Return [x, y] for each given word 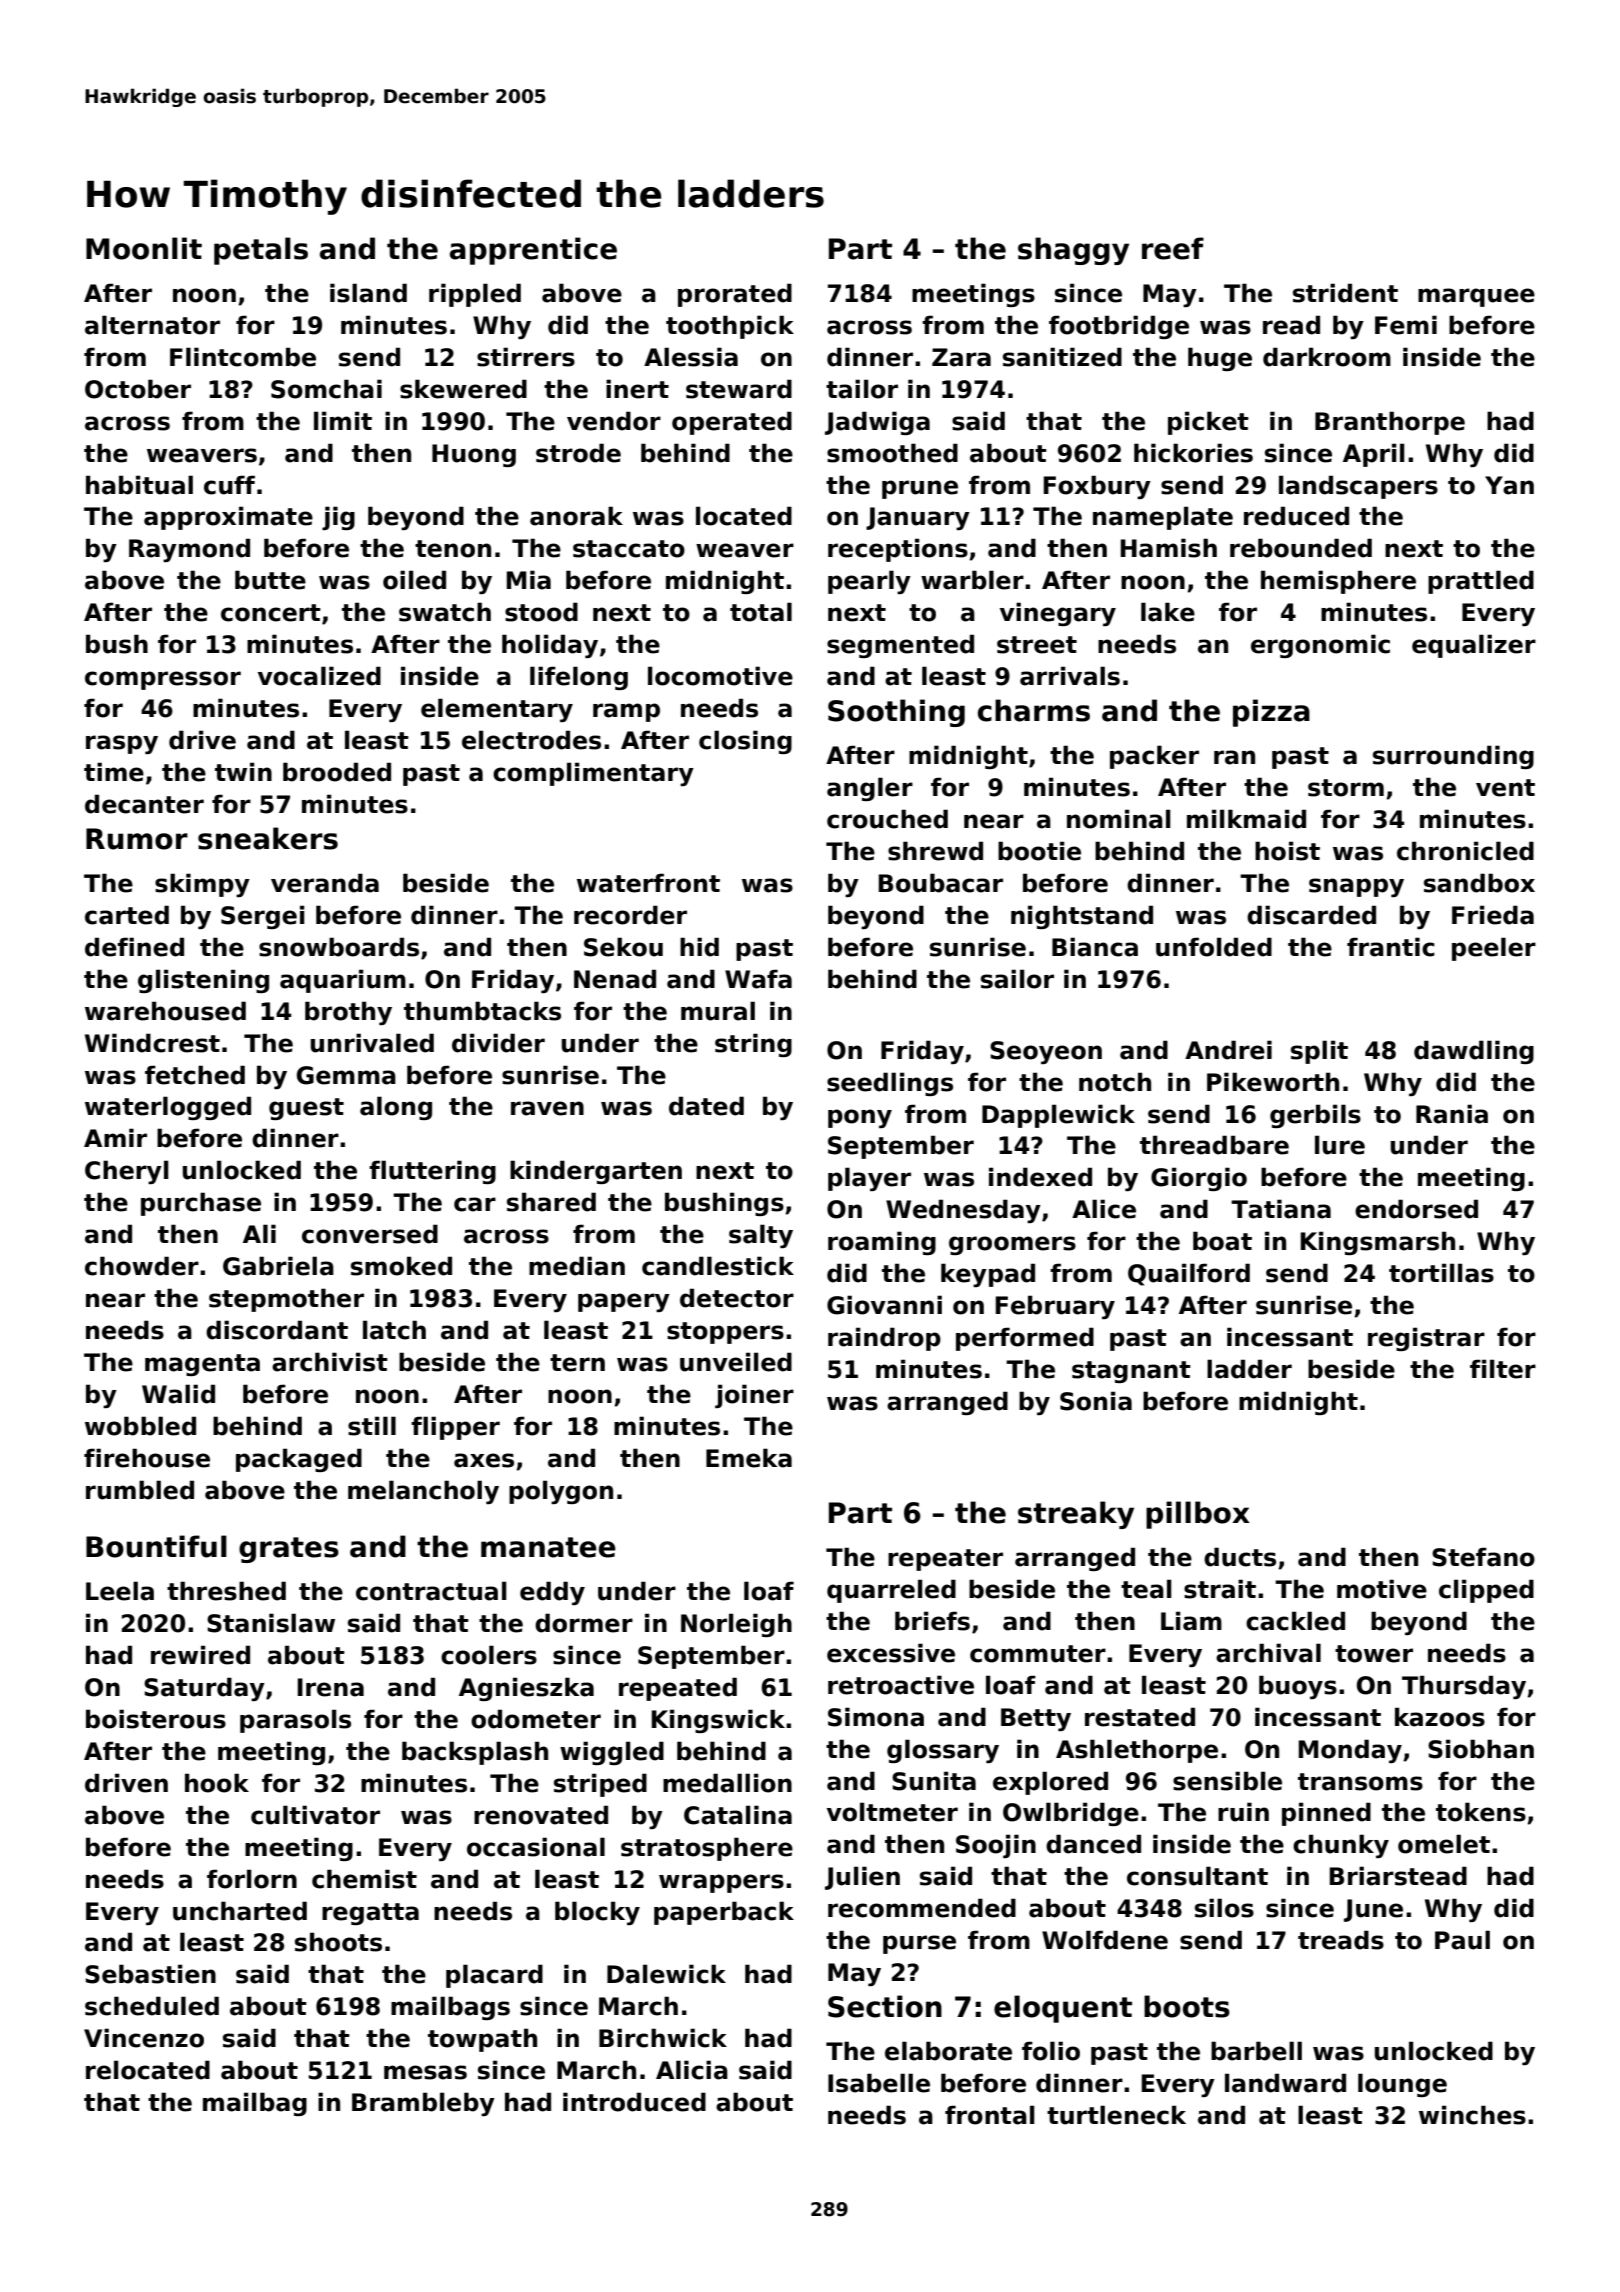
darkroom [1327, 357]
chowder [142, 1266]
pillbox [1198, 1515]
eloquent [1063, 2009]
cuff [229, 485]
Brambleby [423, 2104]
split [1319, 1052]
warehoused [165, 1011]
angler [870, 789]
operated [732, 423]
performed [1025, 1339]
